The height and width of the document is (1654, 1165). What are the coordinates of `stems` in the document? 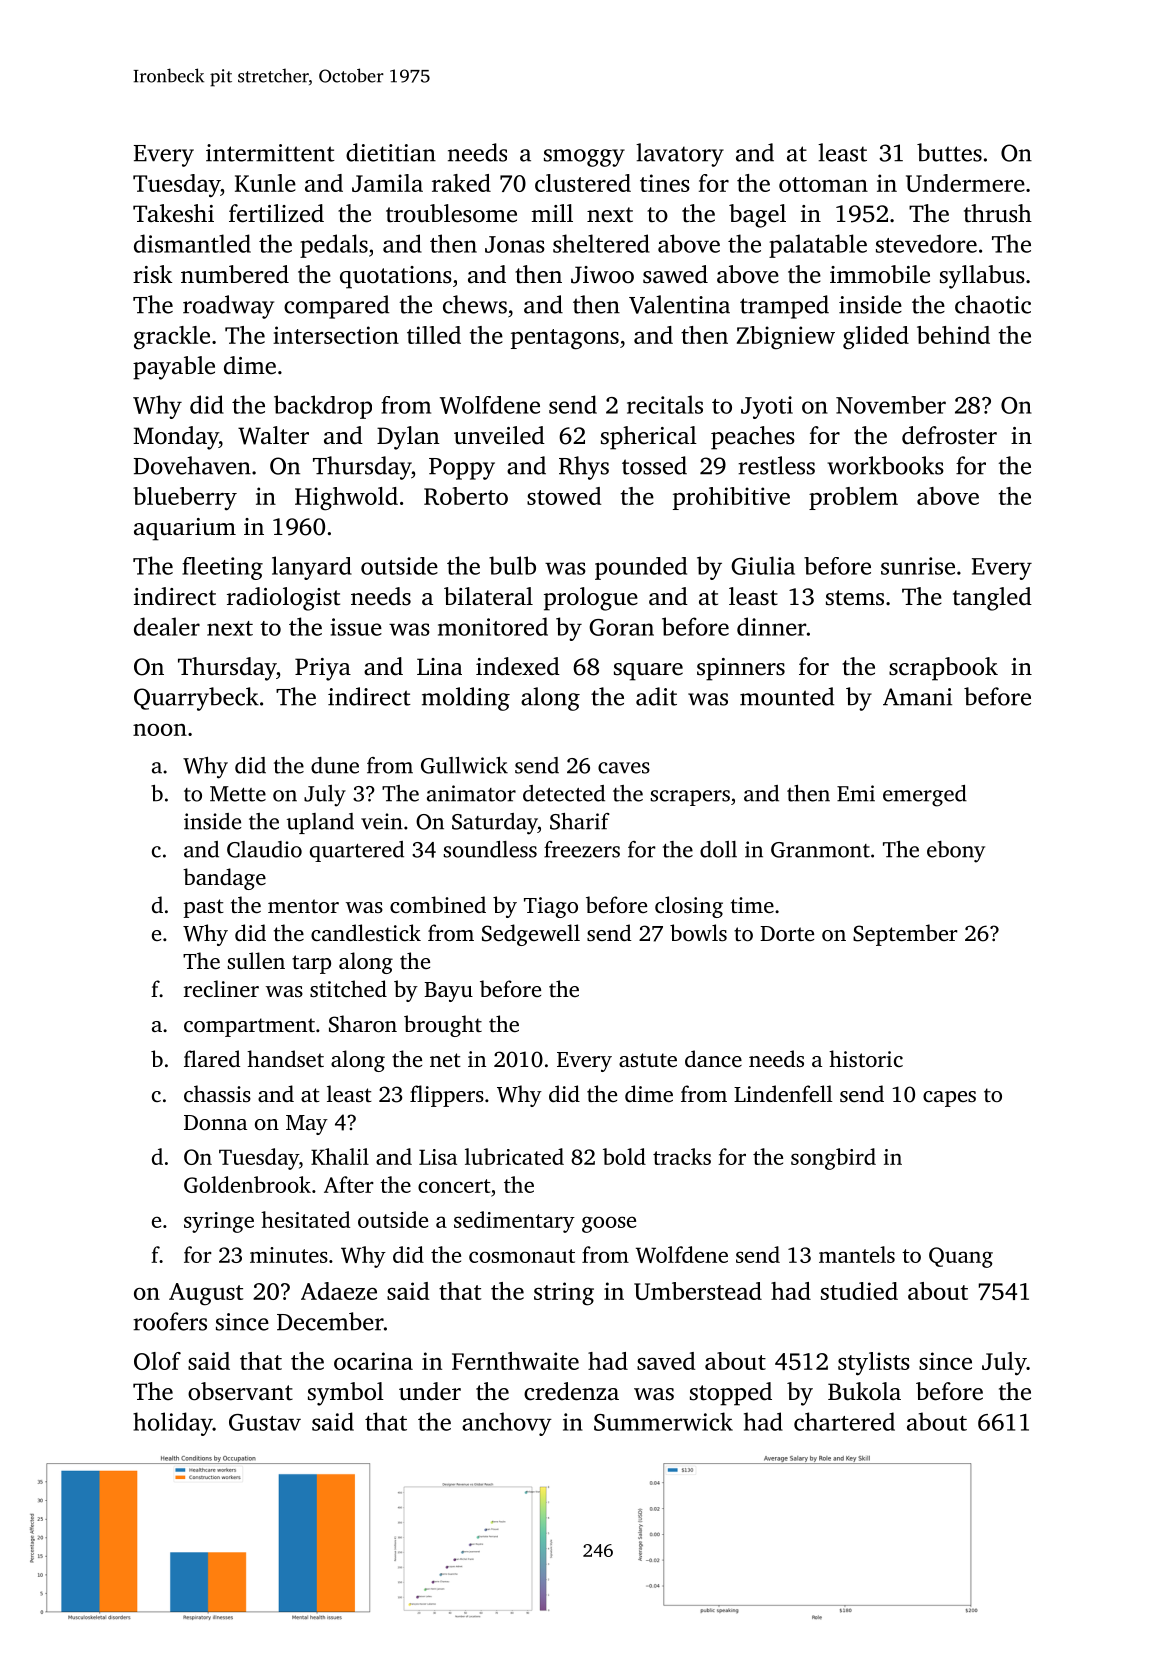 It's located at (855, 598).
